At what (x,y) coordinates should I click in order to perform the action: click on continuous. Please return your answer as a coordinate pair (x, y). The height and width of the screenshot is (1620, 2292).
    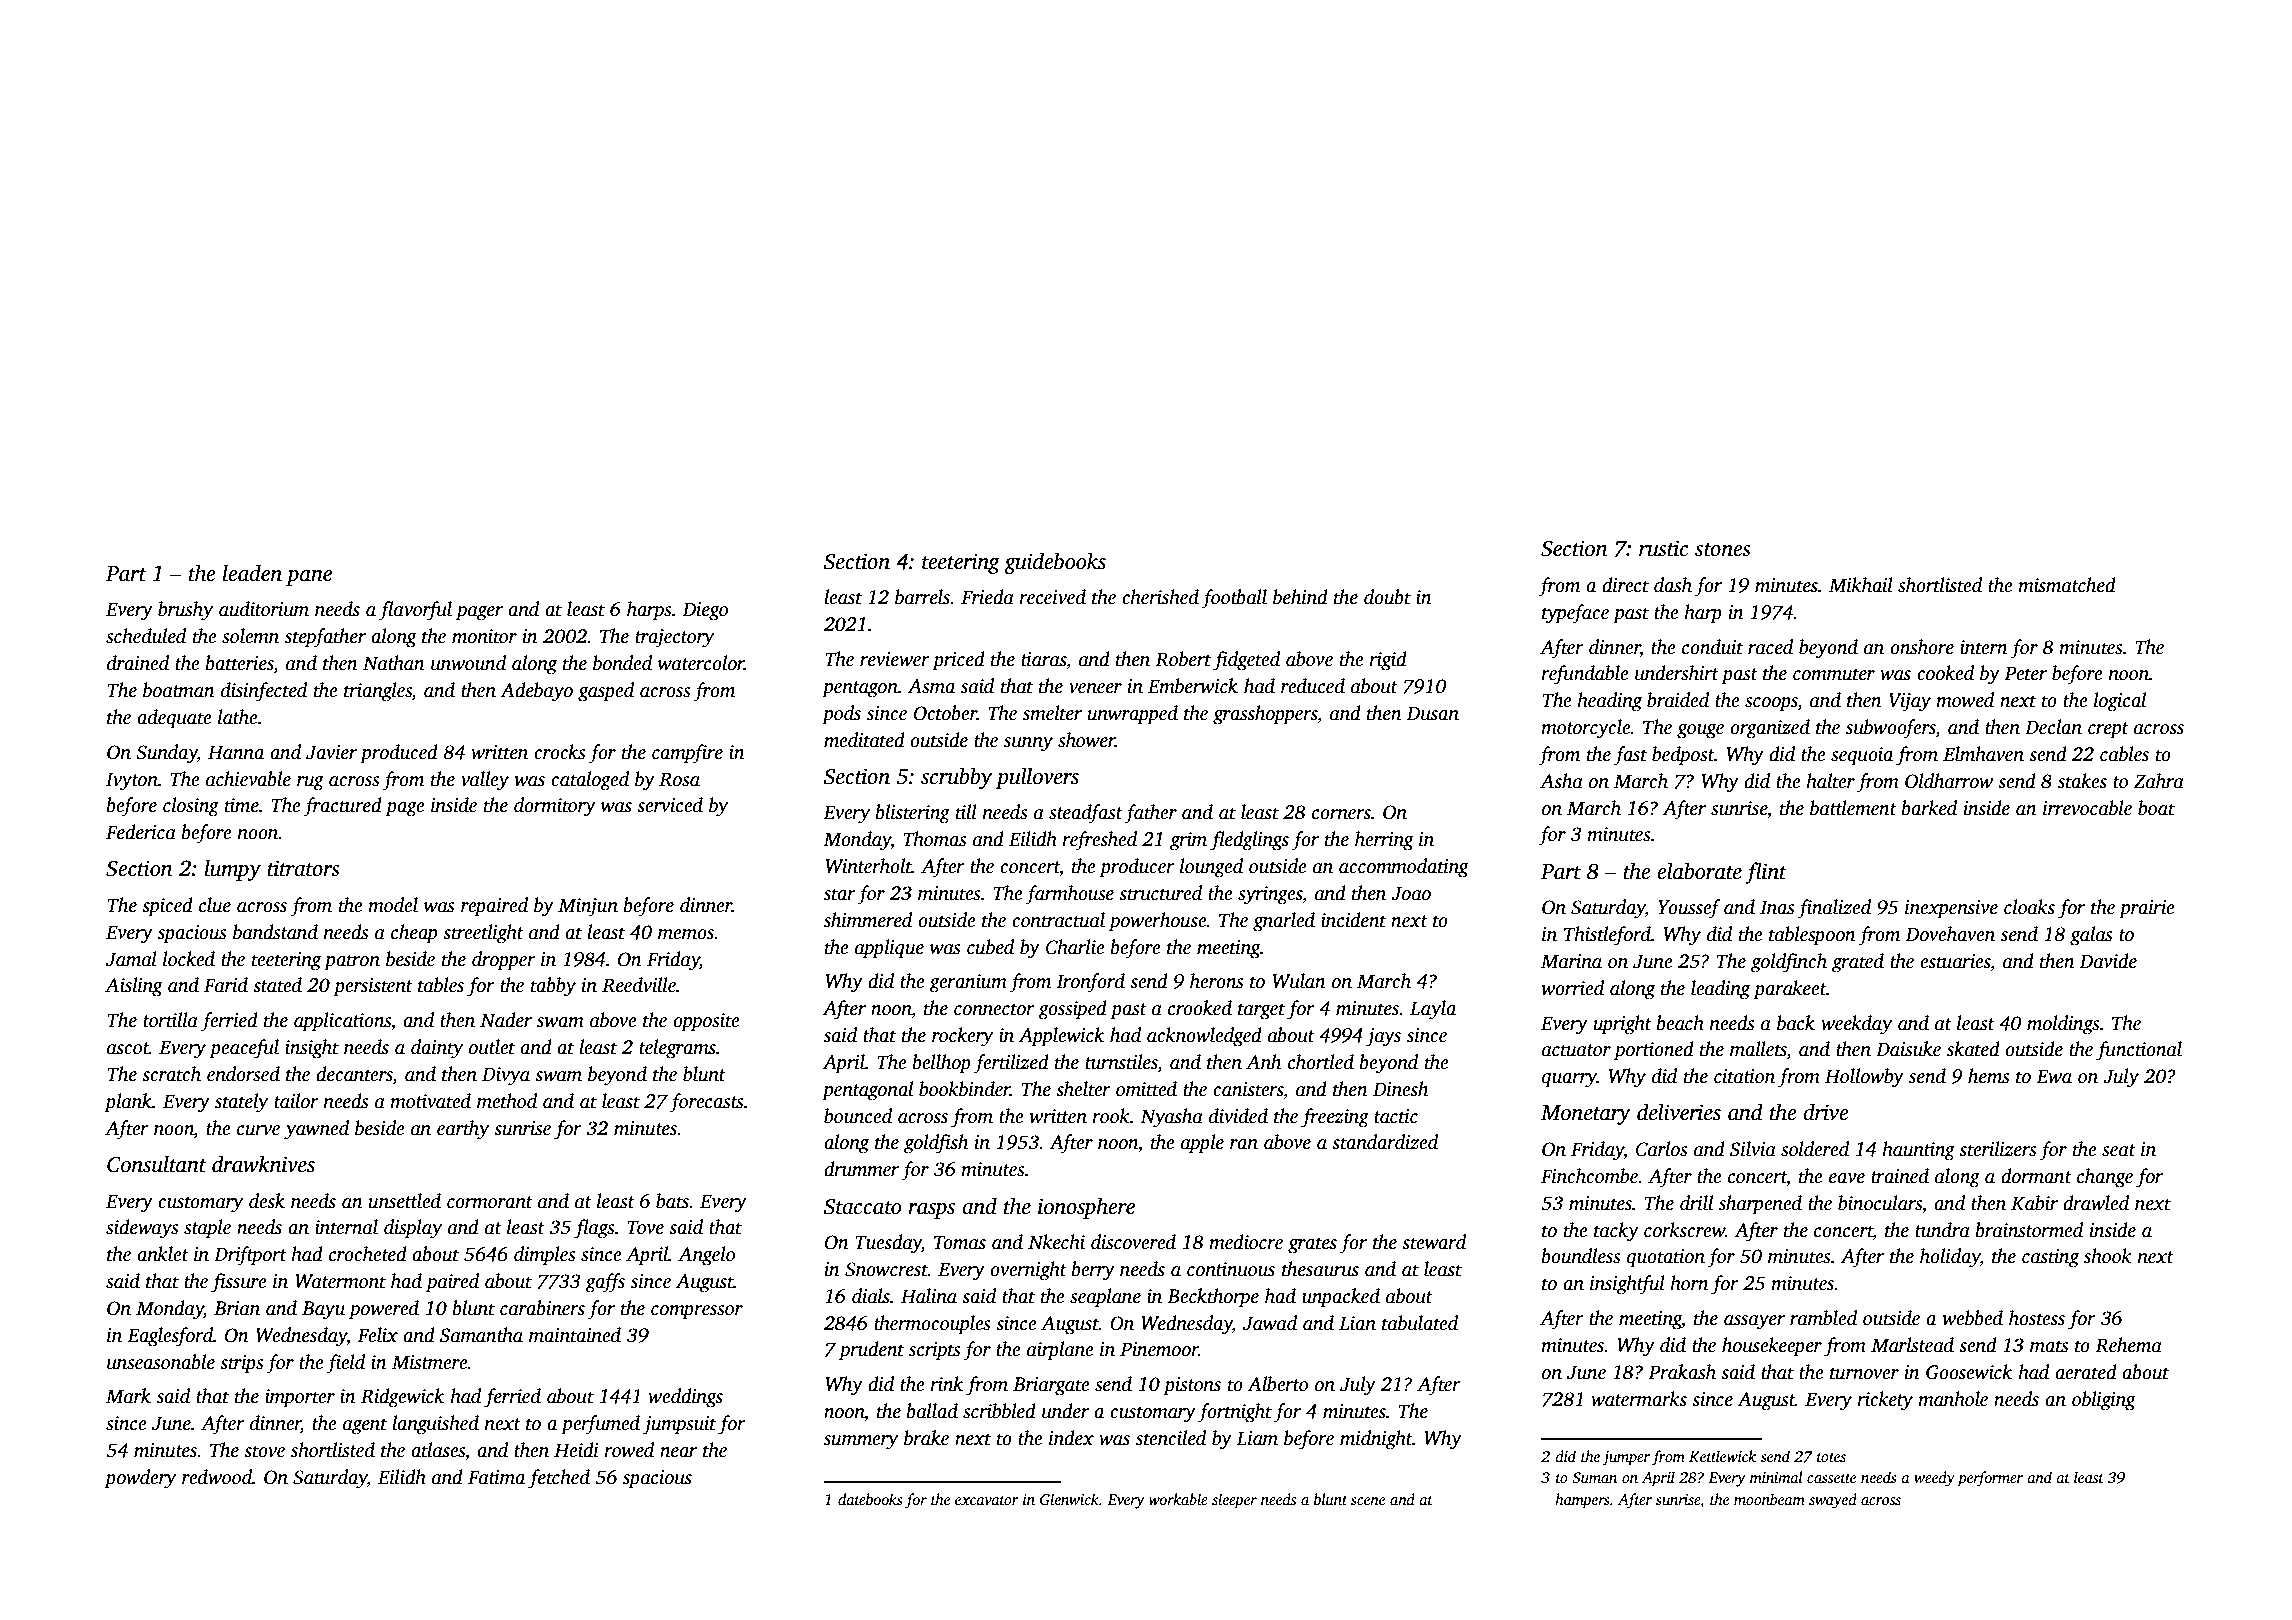
    Looking at the image, I should click on (1231, 1269).
